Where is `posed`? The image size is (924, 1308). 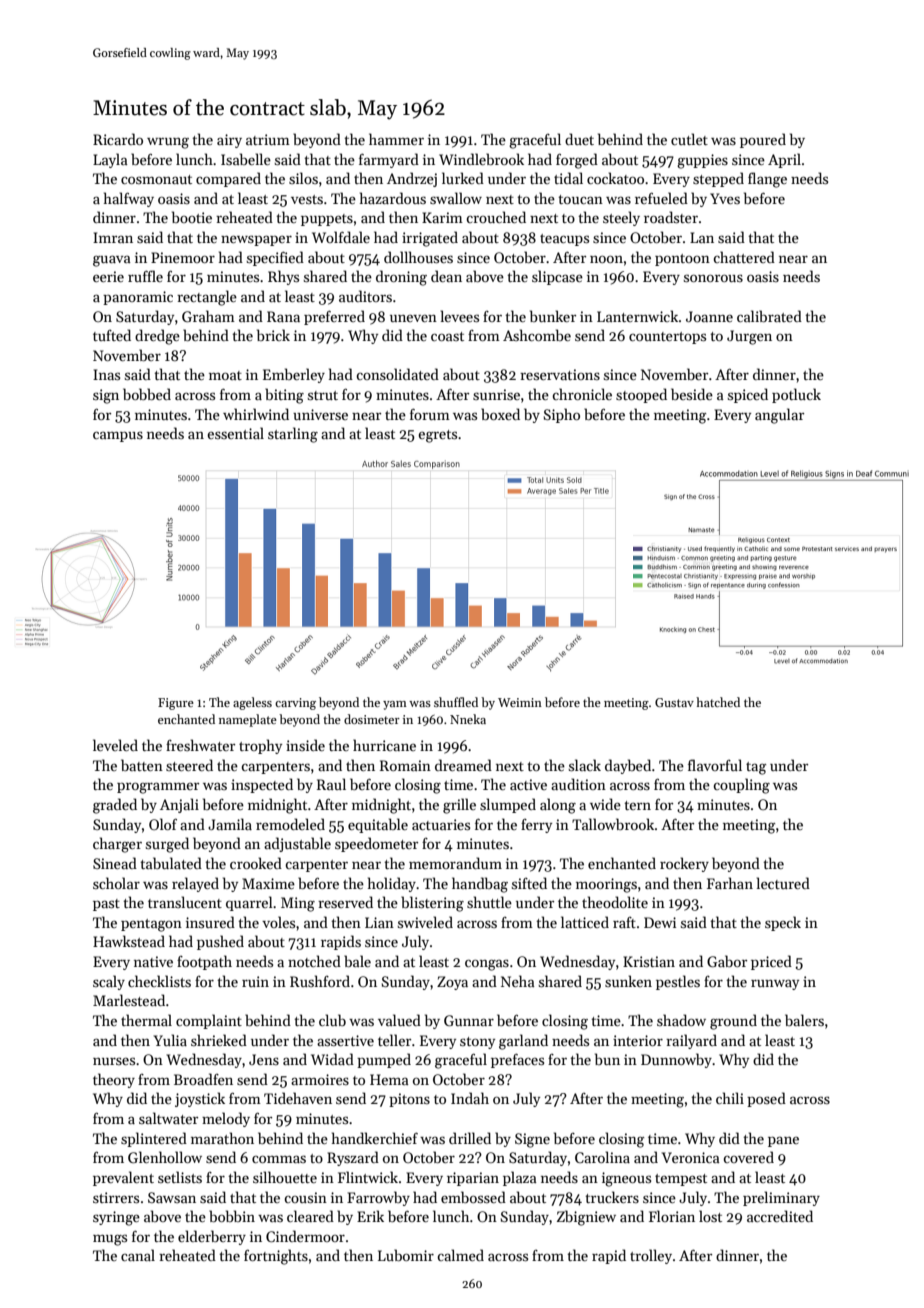
posed is located at coordinates (766, 1099).
